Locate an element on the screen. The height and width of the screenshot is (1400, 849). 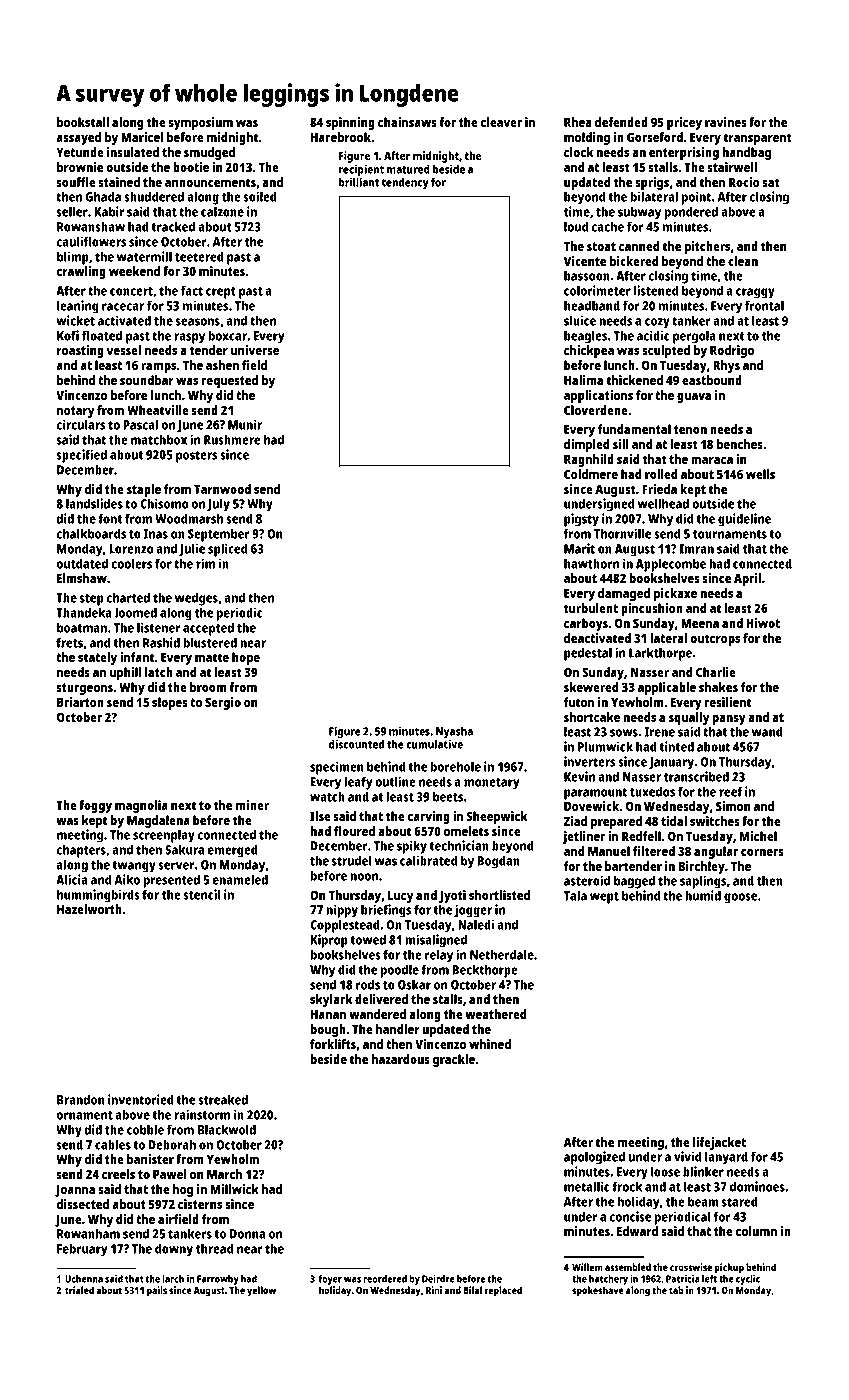
yellow is located at coordinates (261, 1291).
